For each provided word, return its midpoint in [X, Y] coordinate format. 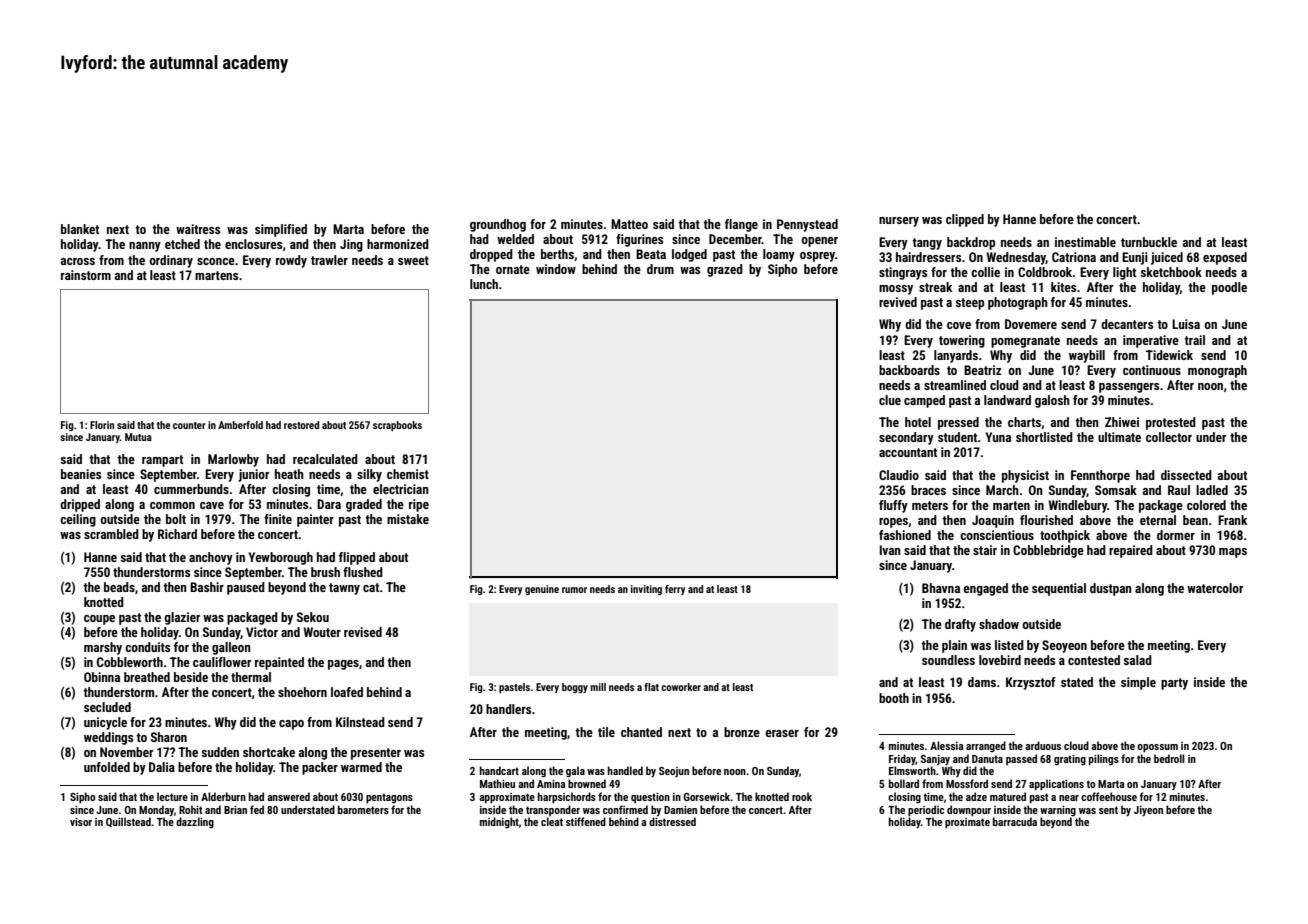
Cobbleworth [130, 662]
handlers [508, 709]
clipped [965, 220]
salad [1138, 660]
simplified [281, 230]
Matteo [629, 224]
